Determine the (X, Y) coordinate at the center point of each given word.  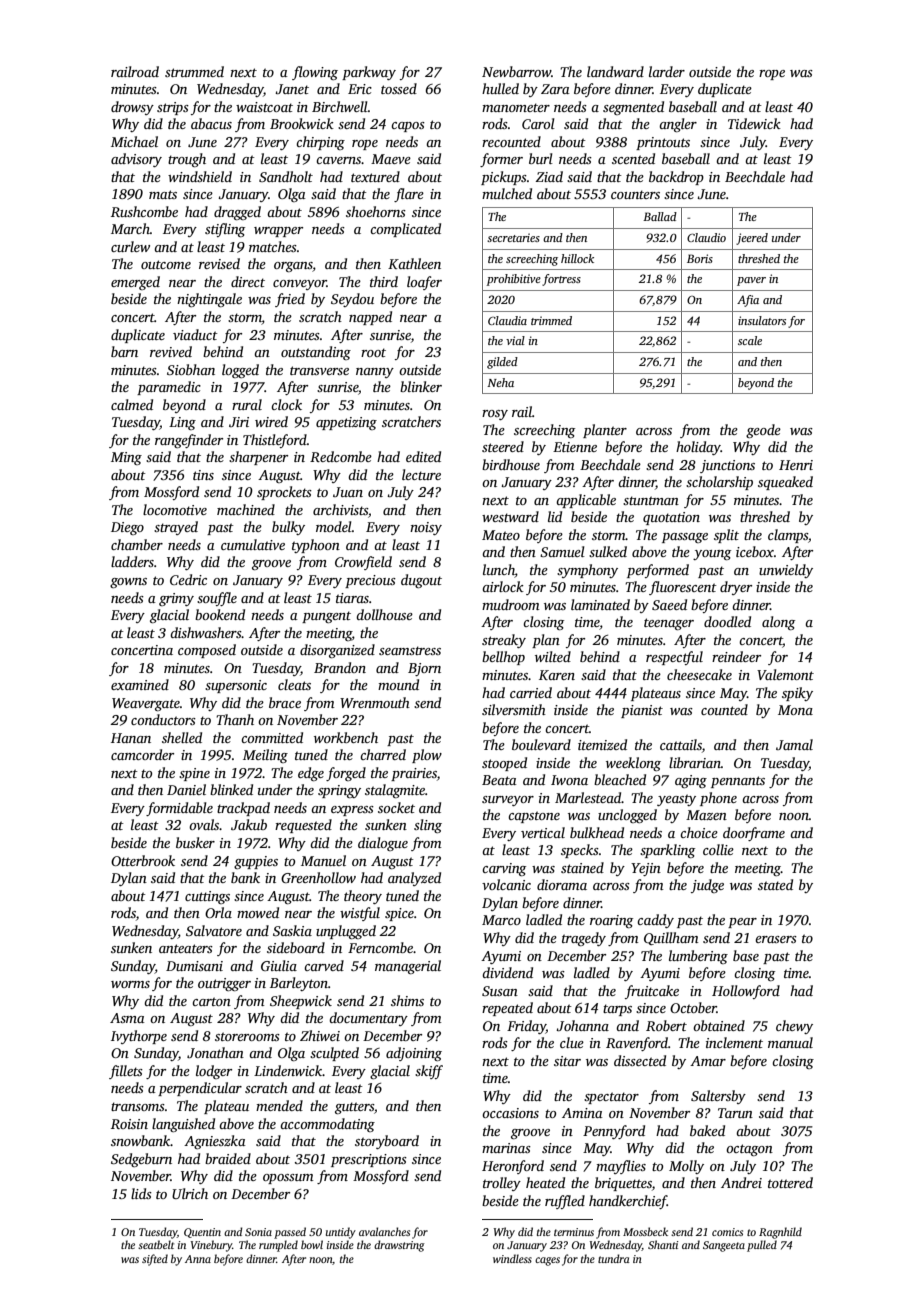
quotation (671, 518)
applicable (586, 501)
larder (667, 71)
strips (173, 108)
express (352, 811)
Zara (555, 89)
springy (339, 791)
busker (195, 842)
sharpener (258, 458)
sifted (155, 1260)
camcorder (142, 754)
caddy (655, 921)
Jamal (794, 744)
